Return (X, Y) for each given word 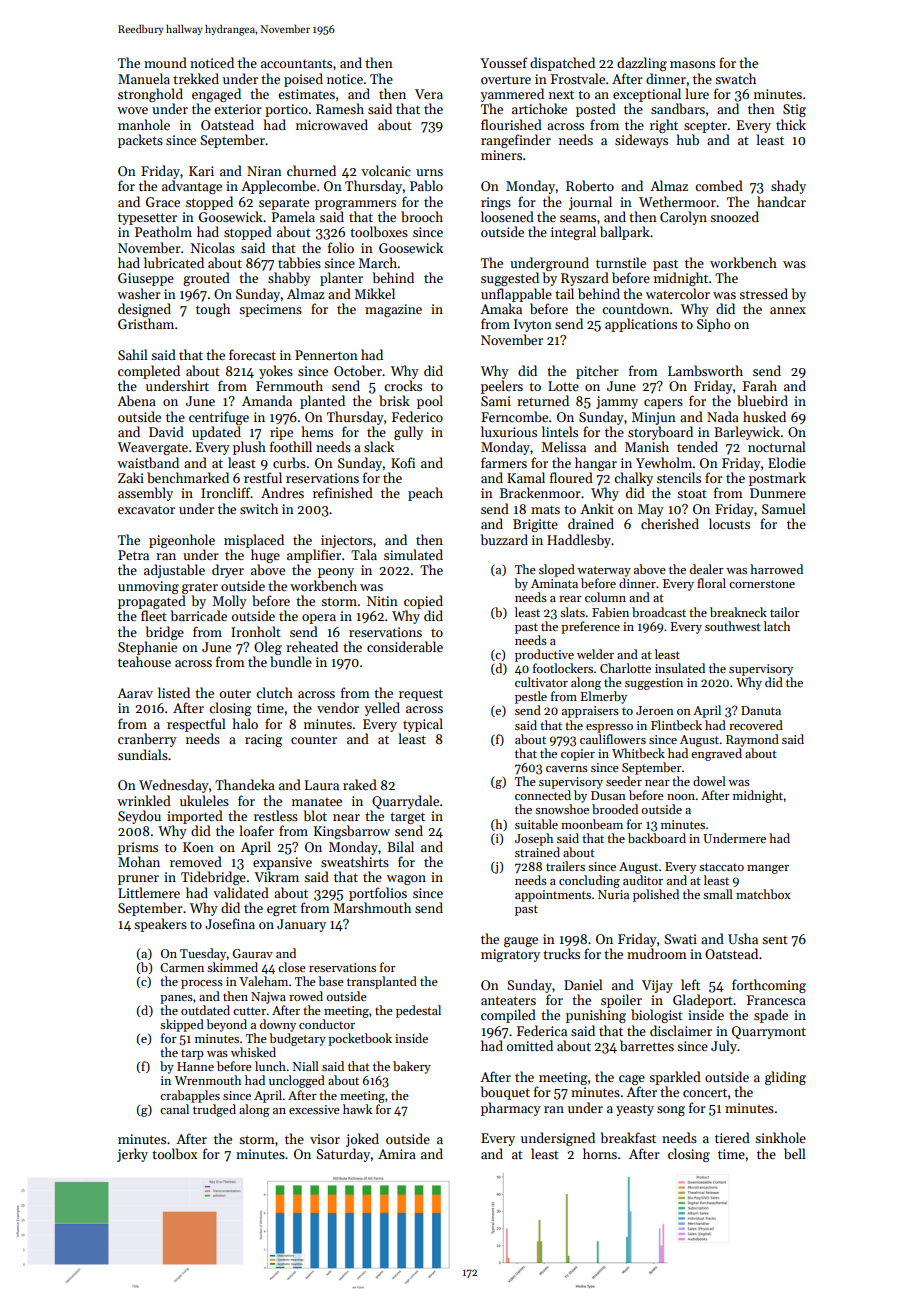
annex (788, 310)
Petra (133, 555)
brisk (394, 400)
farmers (504, 462)
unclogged (297, 1081)
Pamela (293, 216)
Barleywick (747, 433)
